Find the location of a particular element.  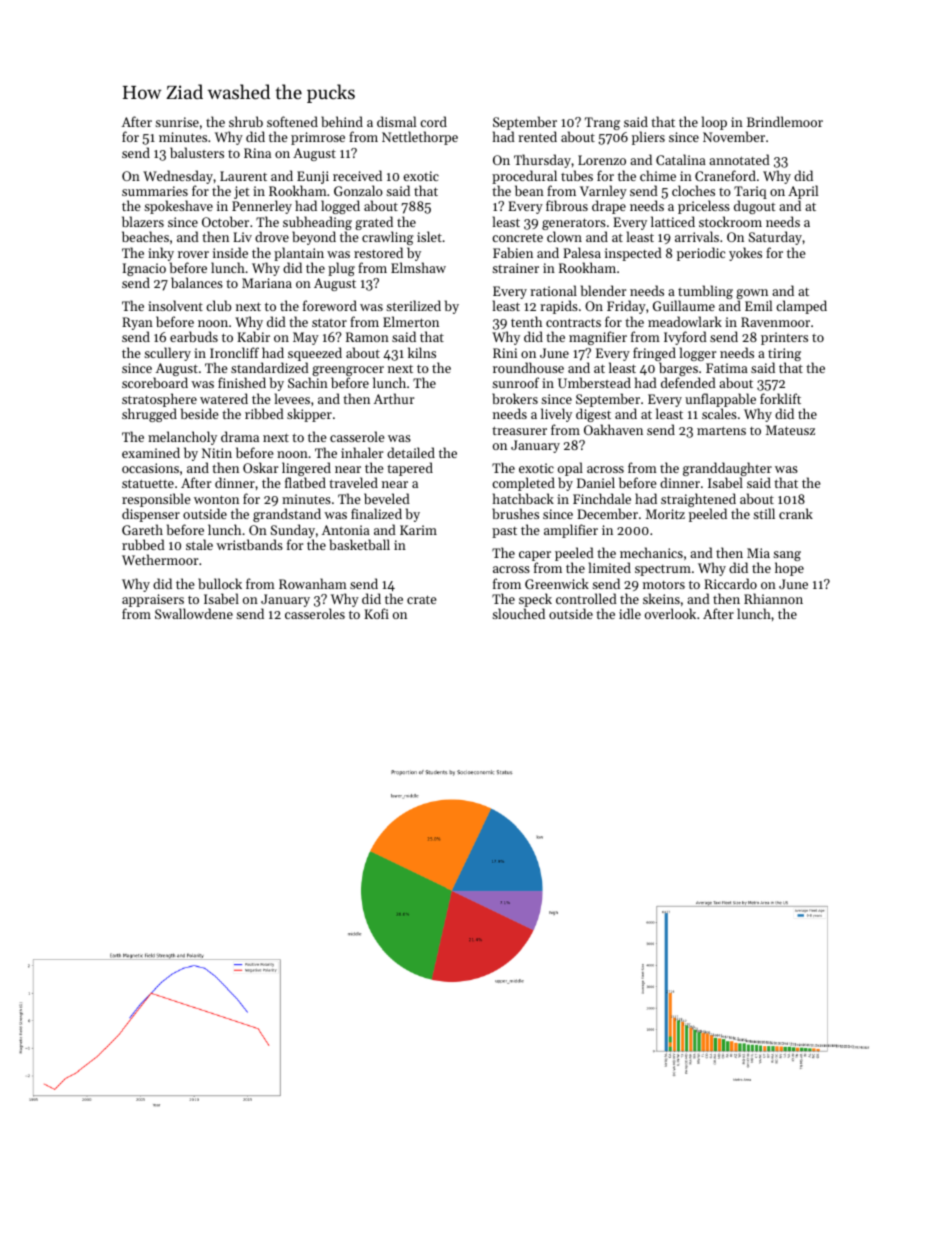

Sachin is located at coordinates (308, 383).
